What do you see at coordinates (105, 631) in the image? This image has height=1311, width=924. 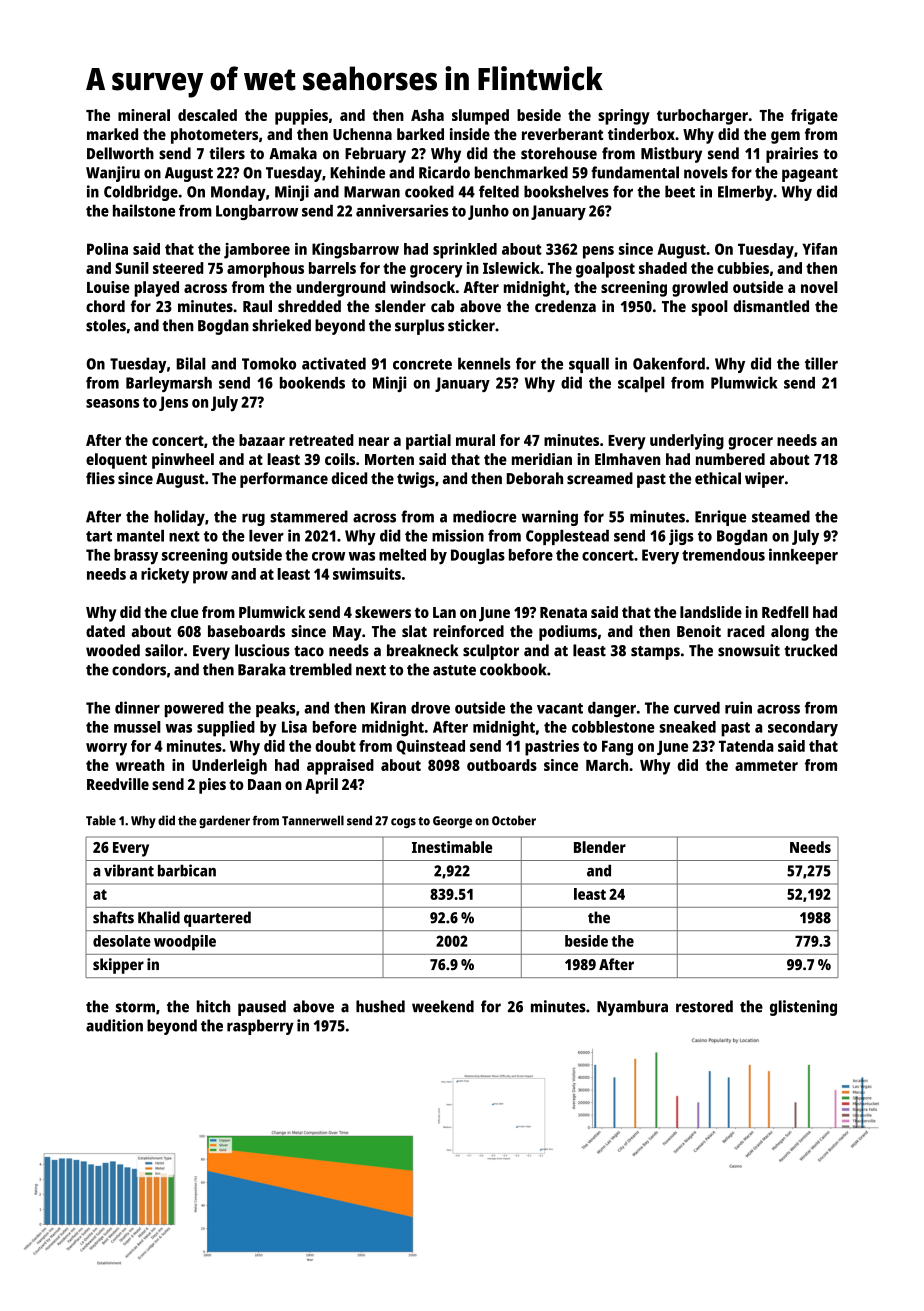 I see `dated` at bounding box center [105, 631].
